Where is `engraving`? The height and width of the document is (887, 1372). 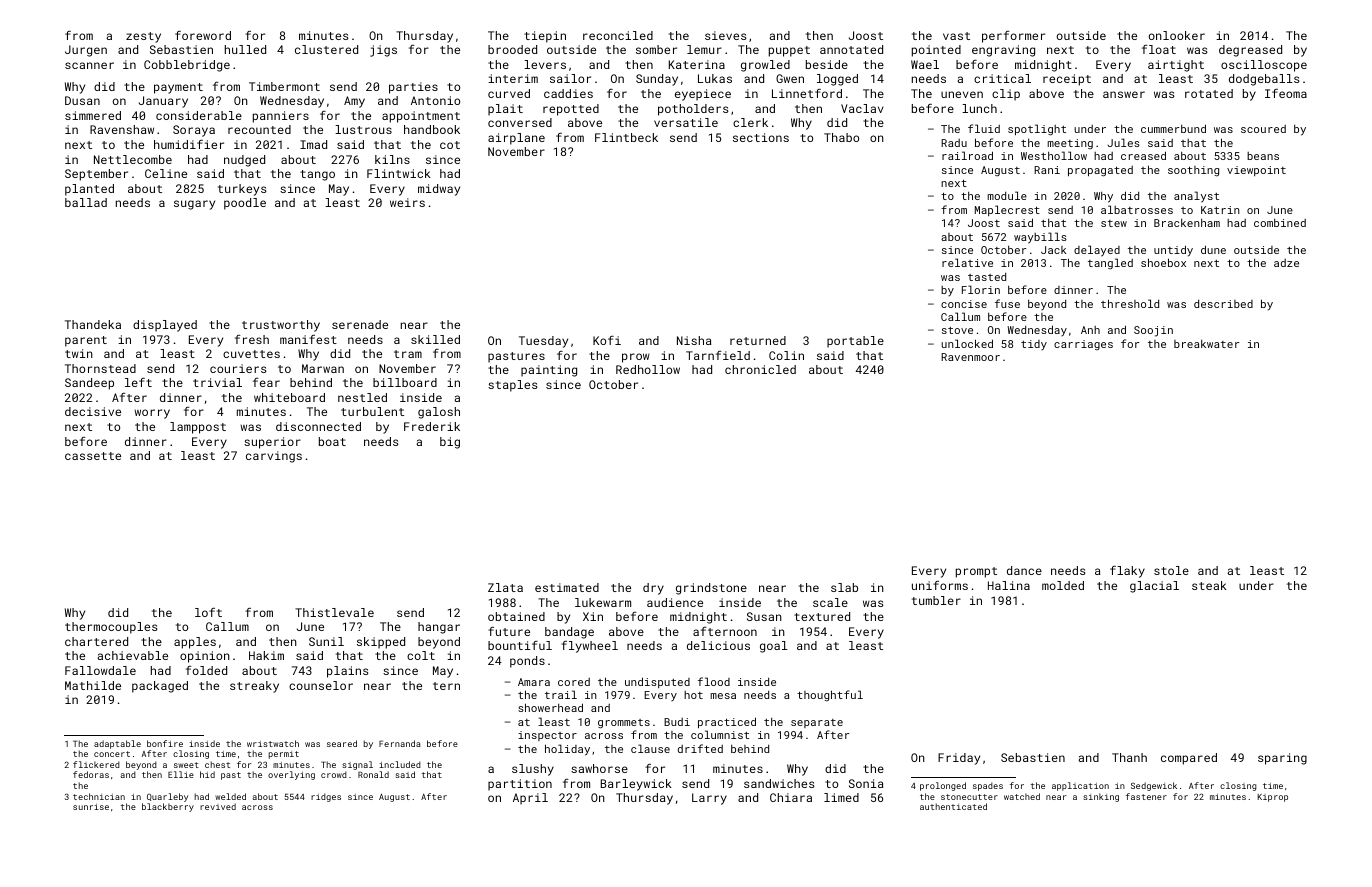
engraving is located at coordinates (1003, 51).
